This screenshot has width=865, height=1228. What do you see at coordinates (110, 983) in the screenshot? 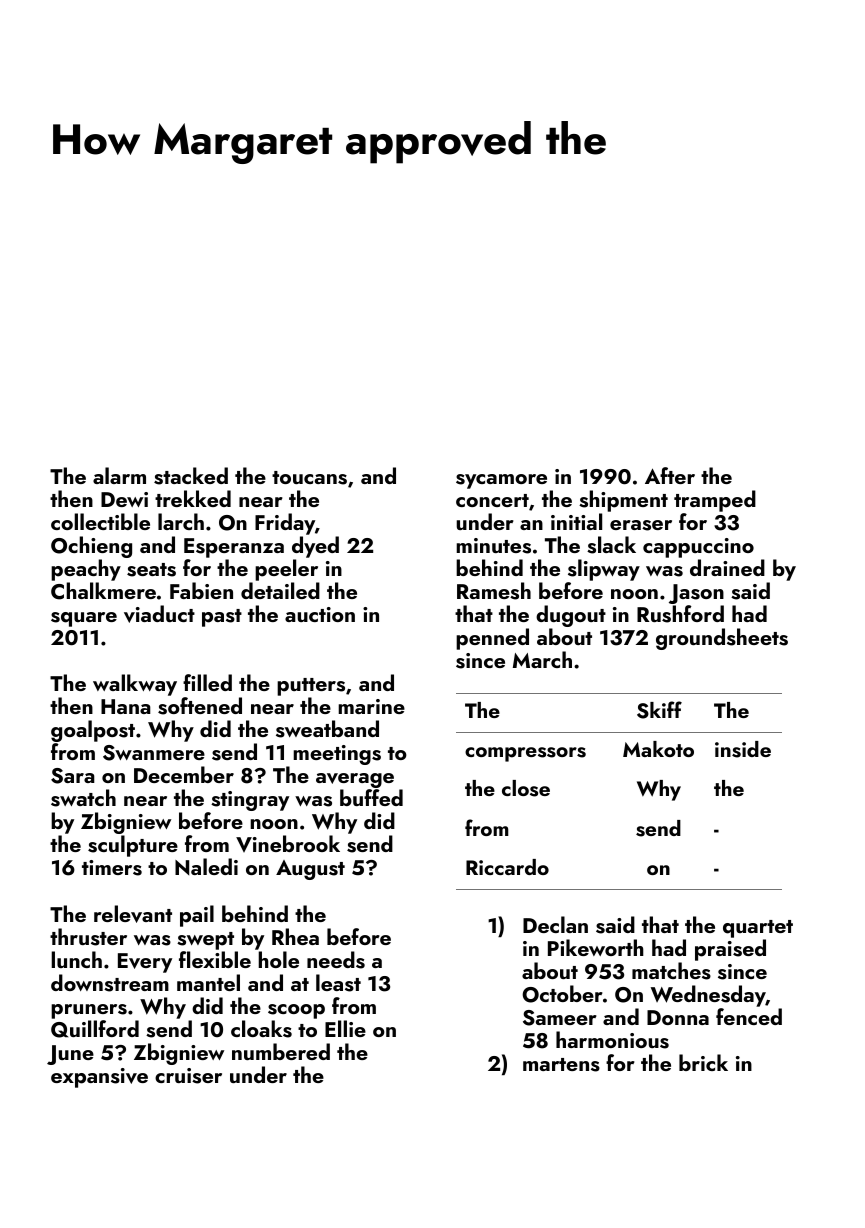
I see `downstream` at bounding box center [110, 983].
